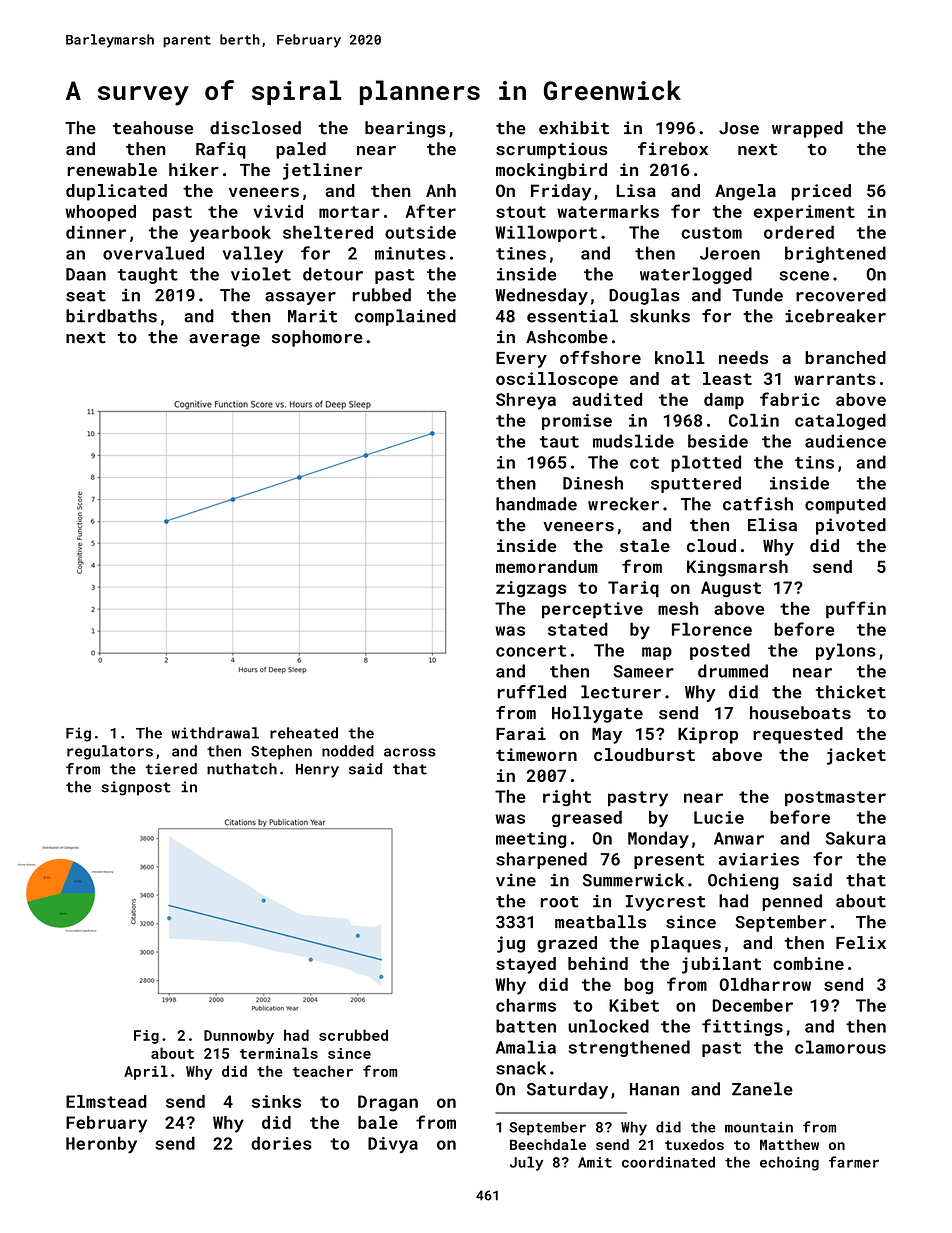 The width and height of the screenshot is (952, 1233). Describe the element at coordinates (737, 568) in the screenshot. I see `Kingsmarsh` at that location.
